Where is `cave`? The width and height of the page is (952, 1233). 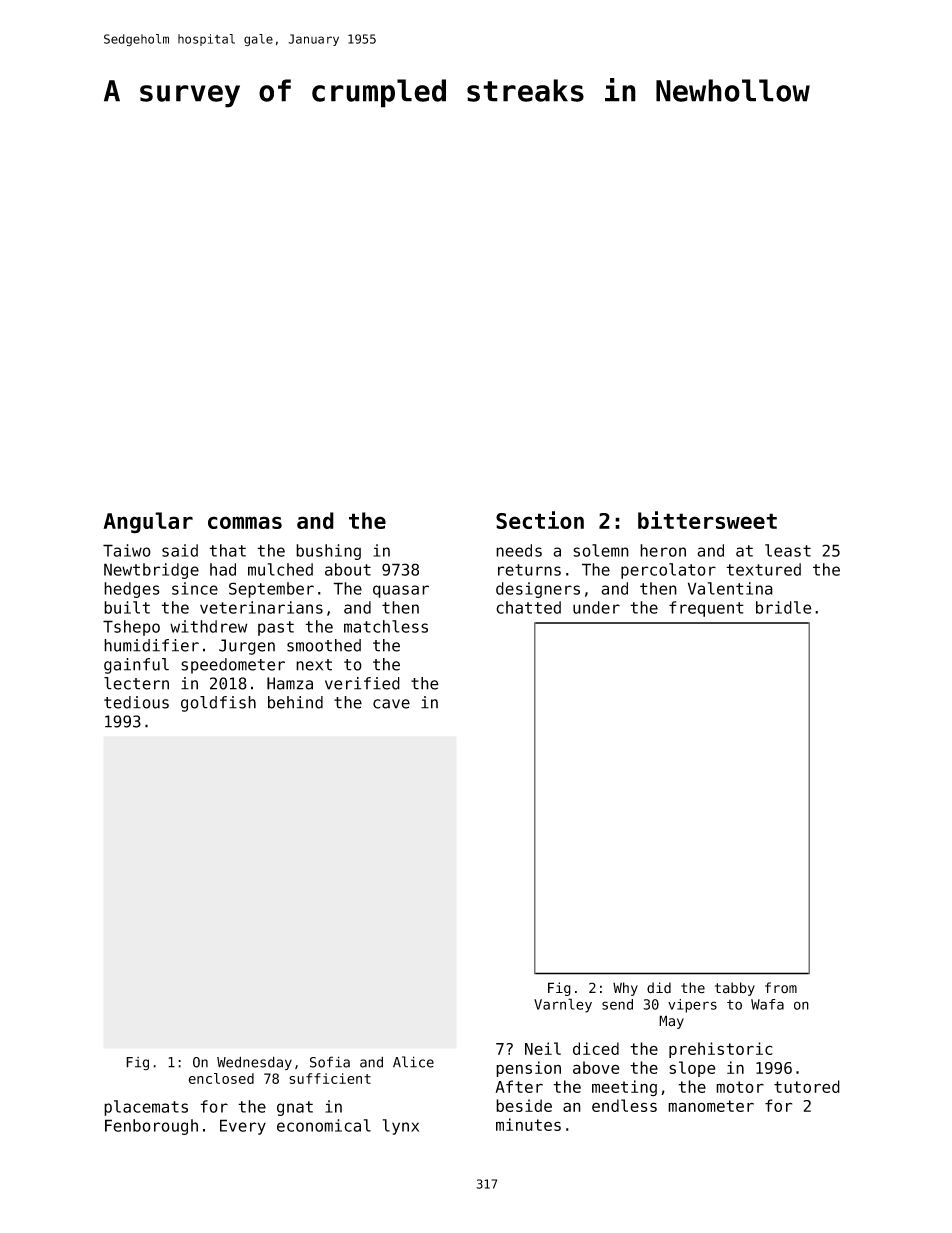 cave is located at coordinates (391, 704).
